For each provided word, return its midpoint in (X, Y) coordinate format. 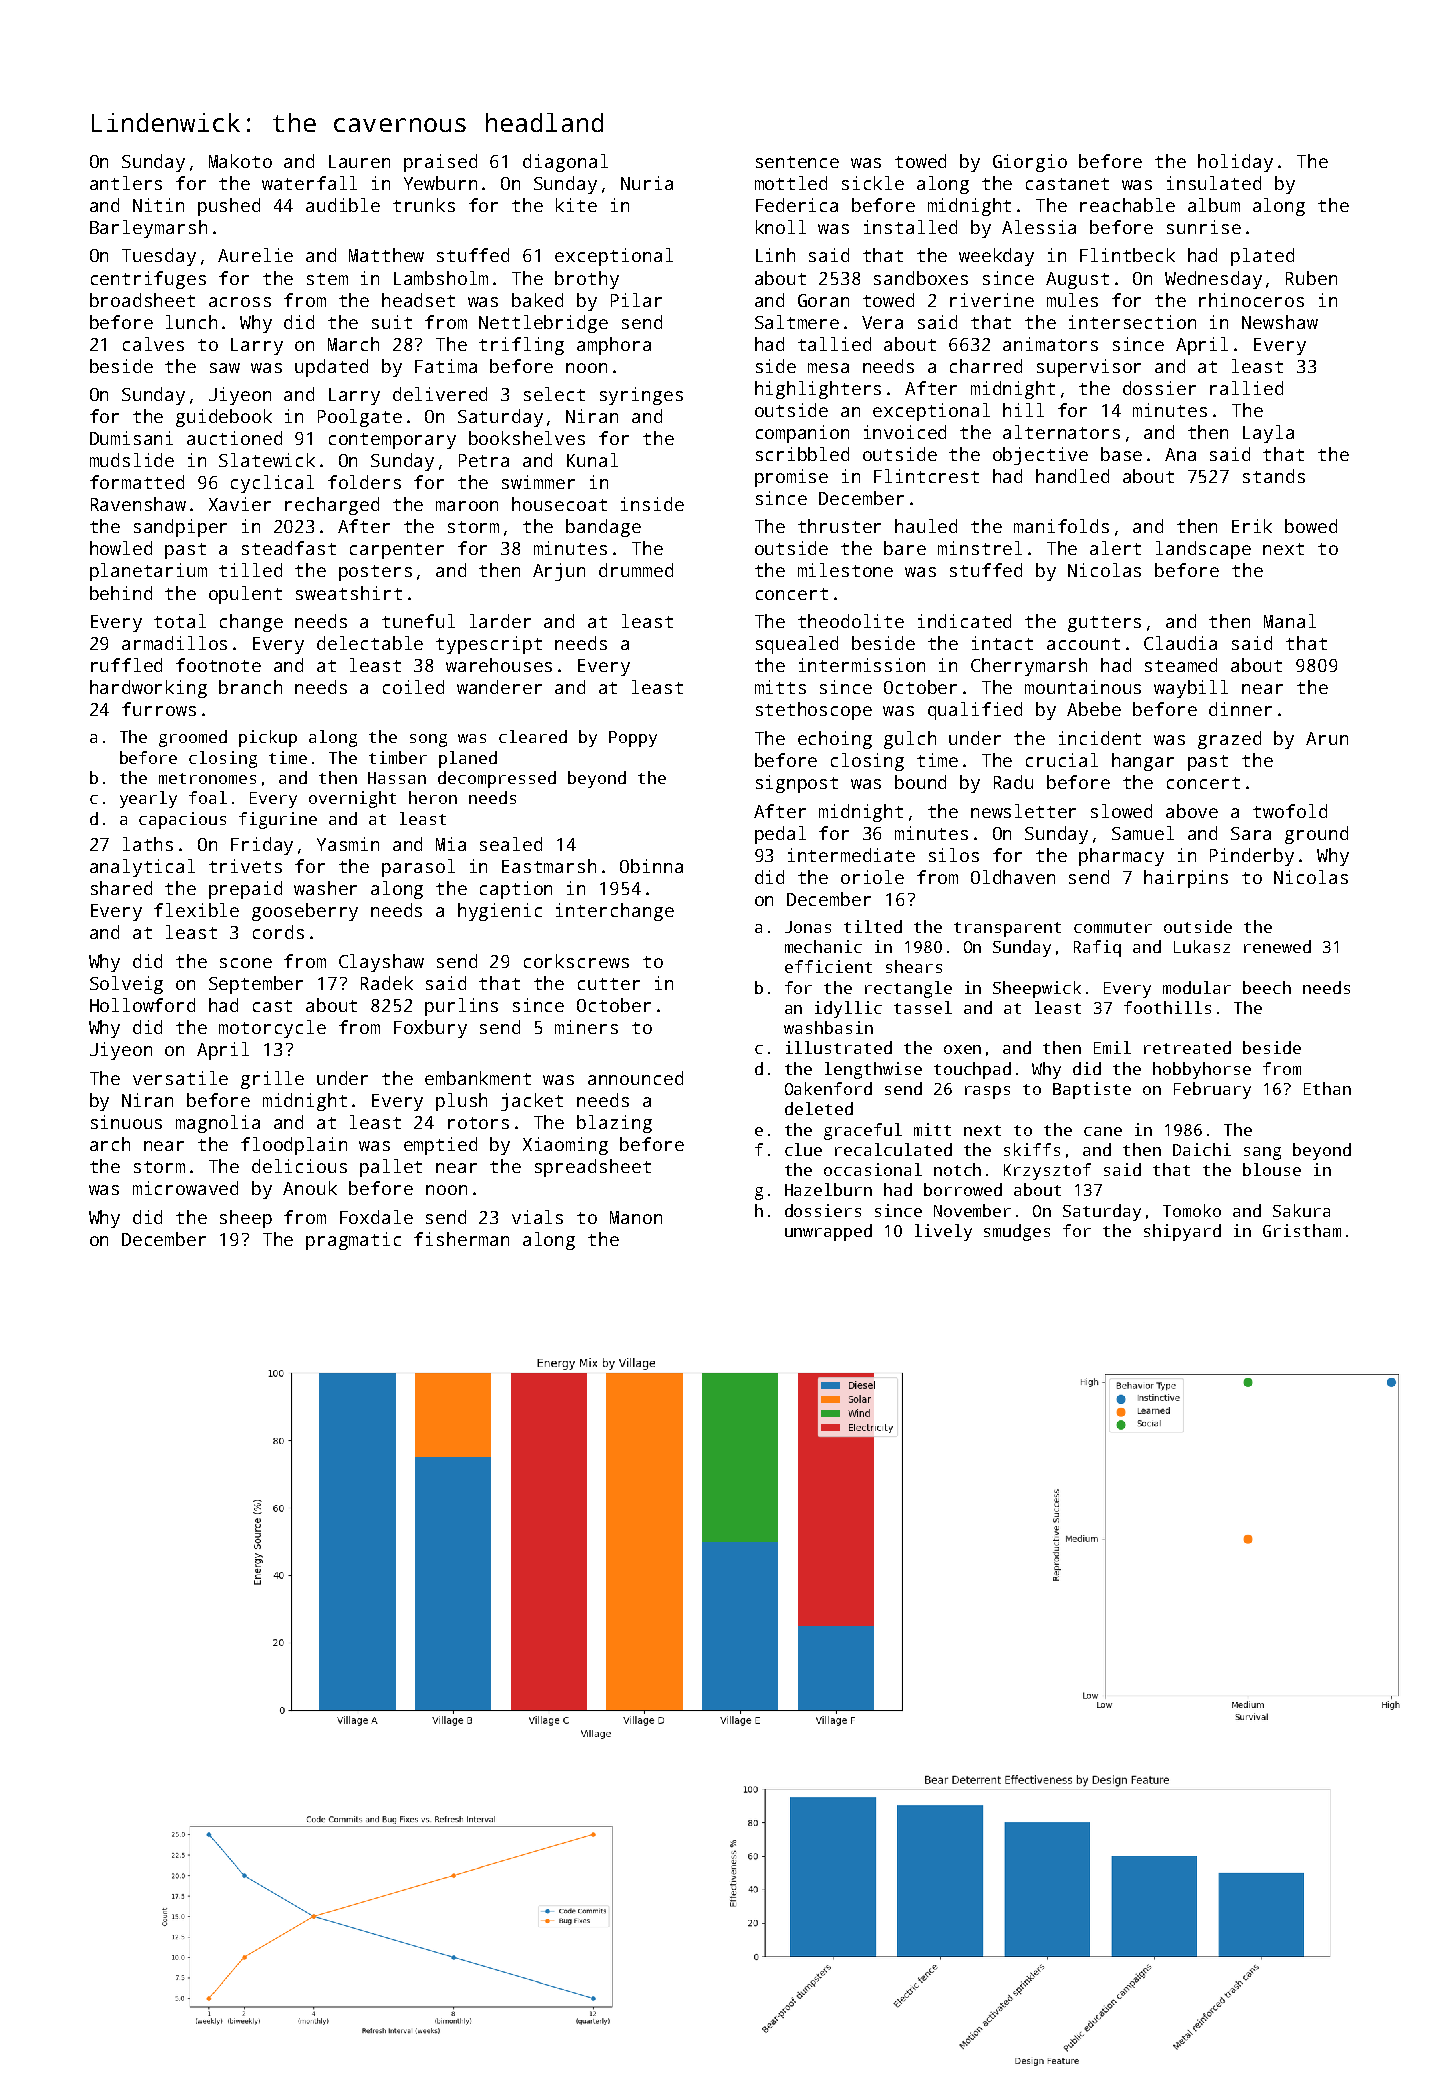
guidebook (224, 418)
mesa (828, 368)
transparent (1007, 929)
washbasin (828, 1027)
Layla (1268, 434)
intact (1002, 643)
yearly (148, 799)
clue (803, 1149)
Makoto (240, 161)
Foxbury (430, 1029)
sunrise (1204, 227)
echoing (835, 740)
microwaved (185, 1188)
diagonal (565, 163)
